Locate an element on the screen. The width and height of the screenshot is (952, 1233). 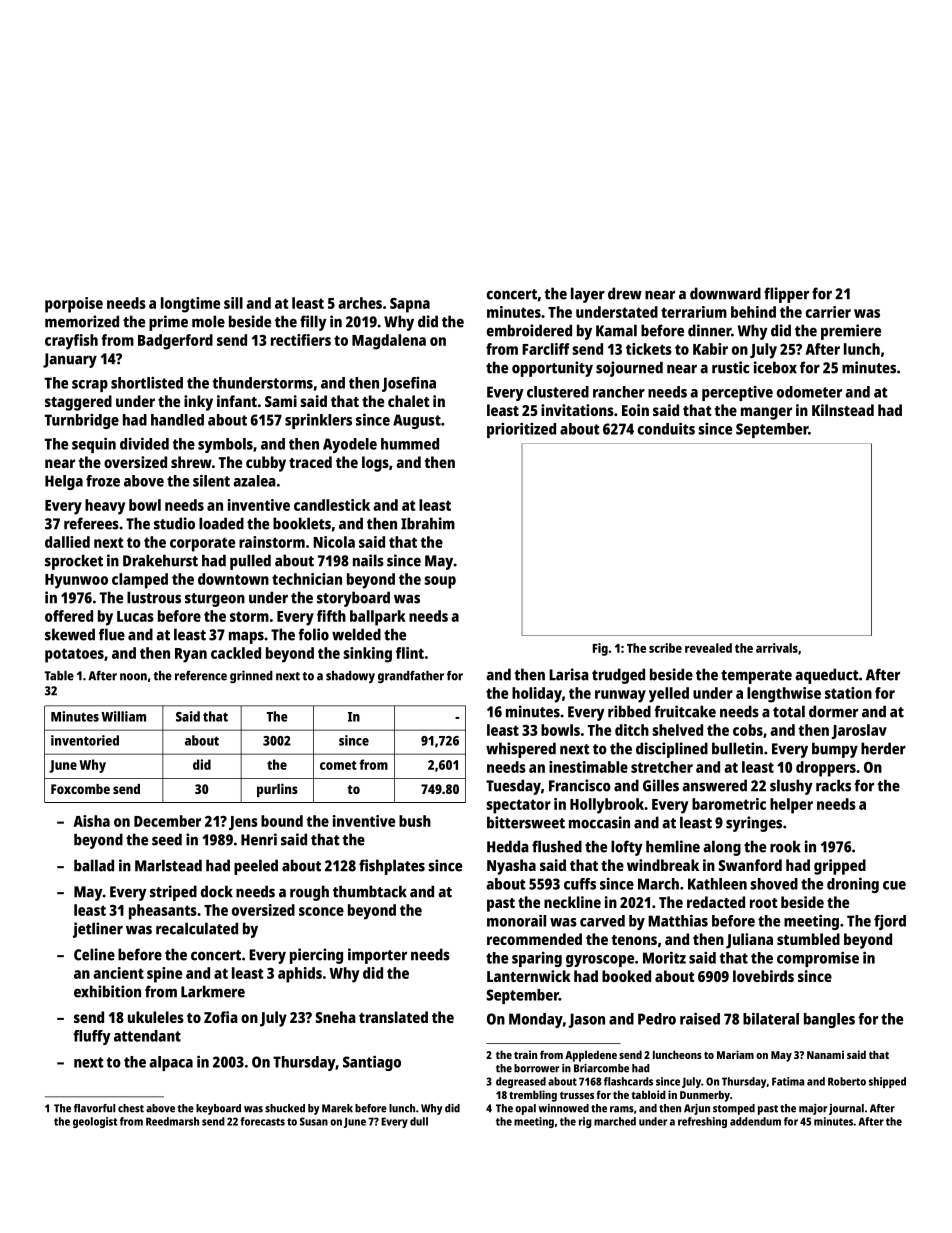
Sneha is located at coordinates (335, 1017).
